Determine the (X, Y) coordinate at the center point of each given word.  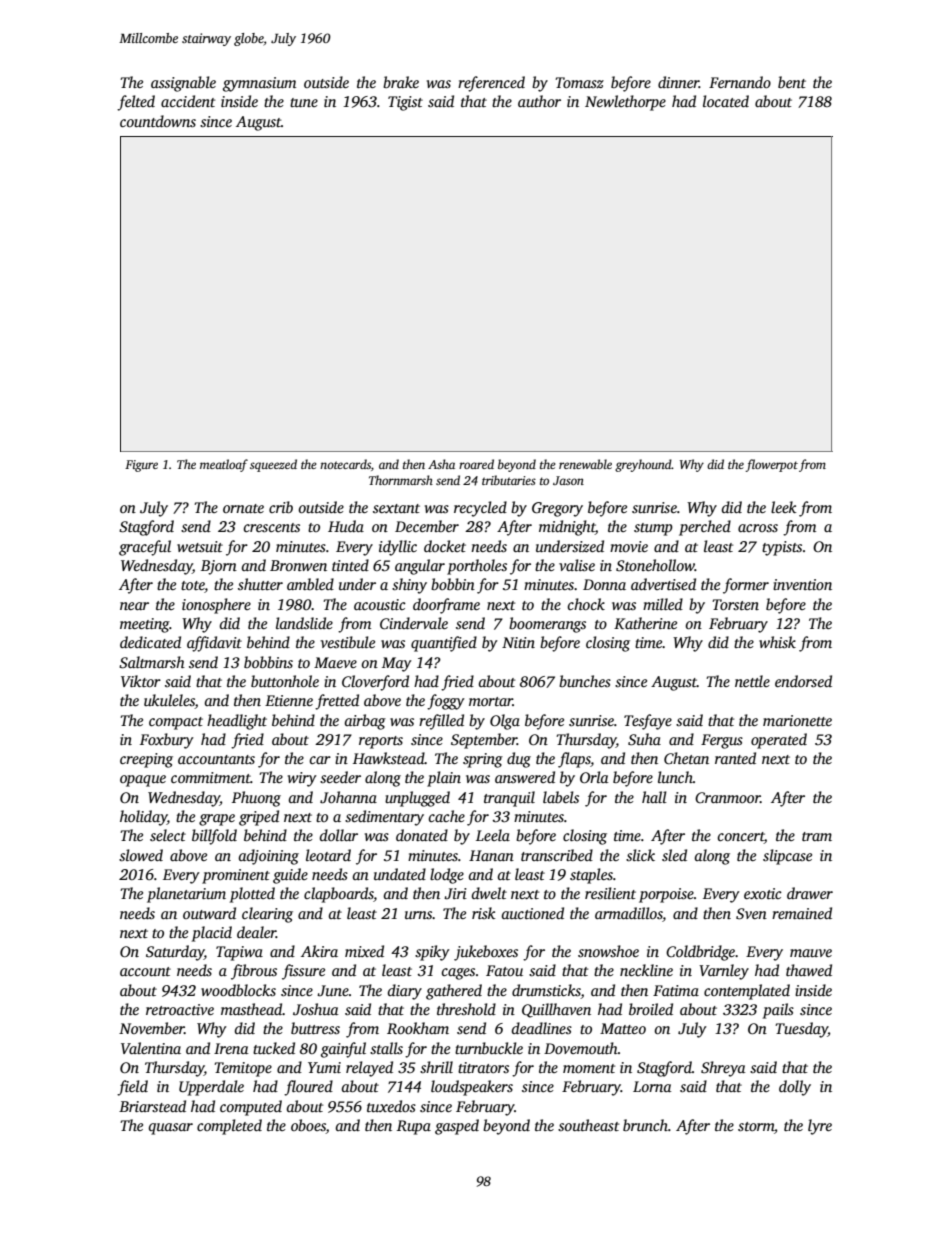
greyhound (643, 465)
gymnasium (259, 84)
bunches (585, 681)
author (539, 101)
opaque (143, 781)
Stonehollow (655, 565)
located (726, 101)
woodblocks (238, 990)
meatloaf (224, 465)
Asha (441, 464)
